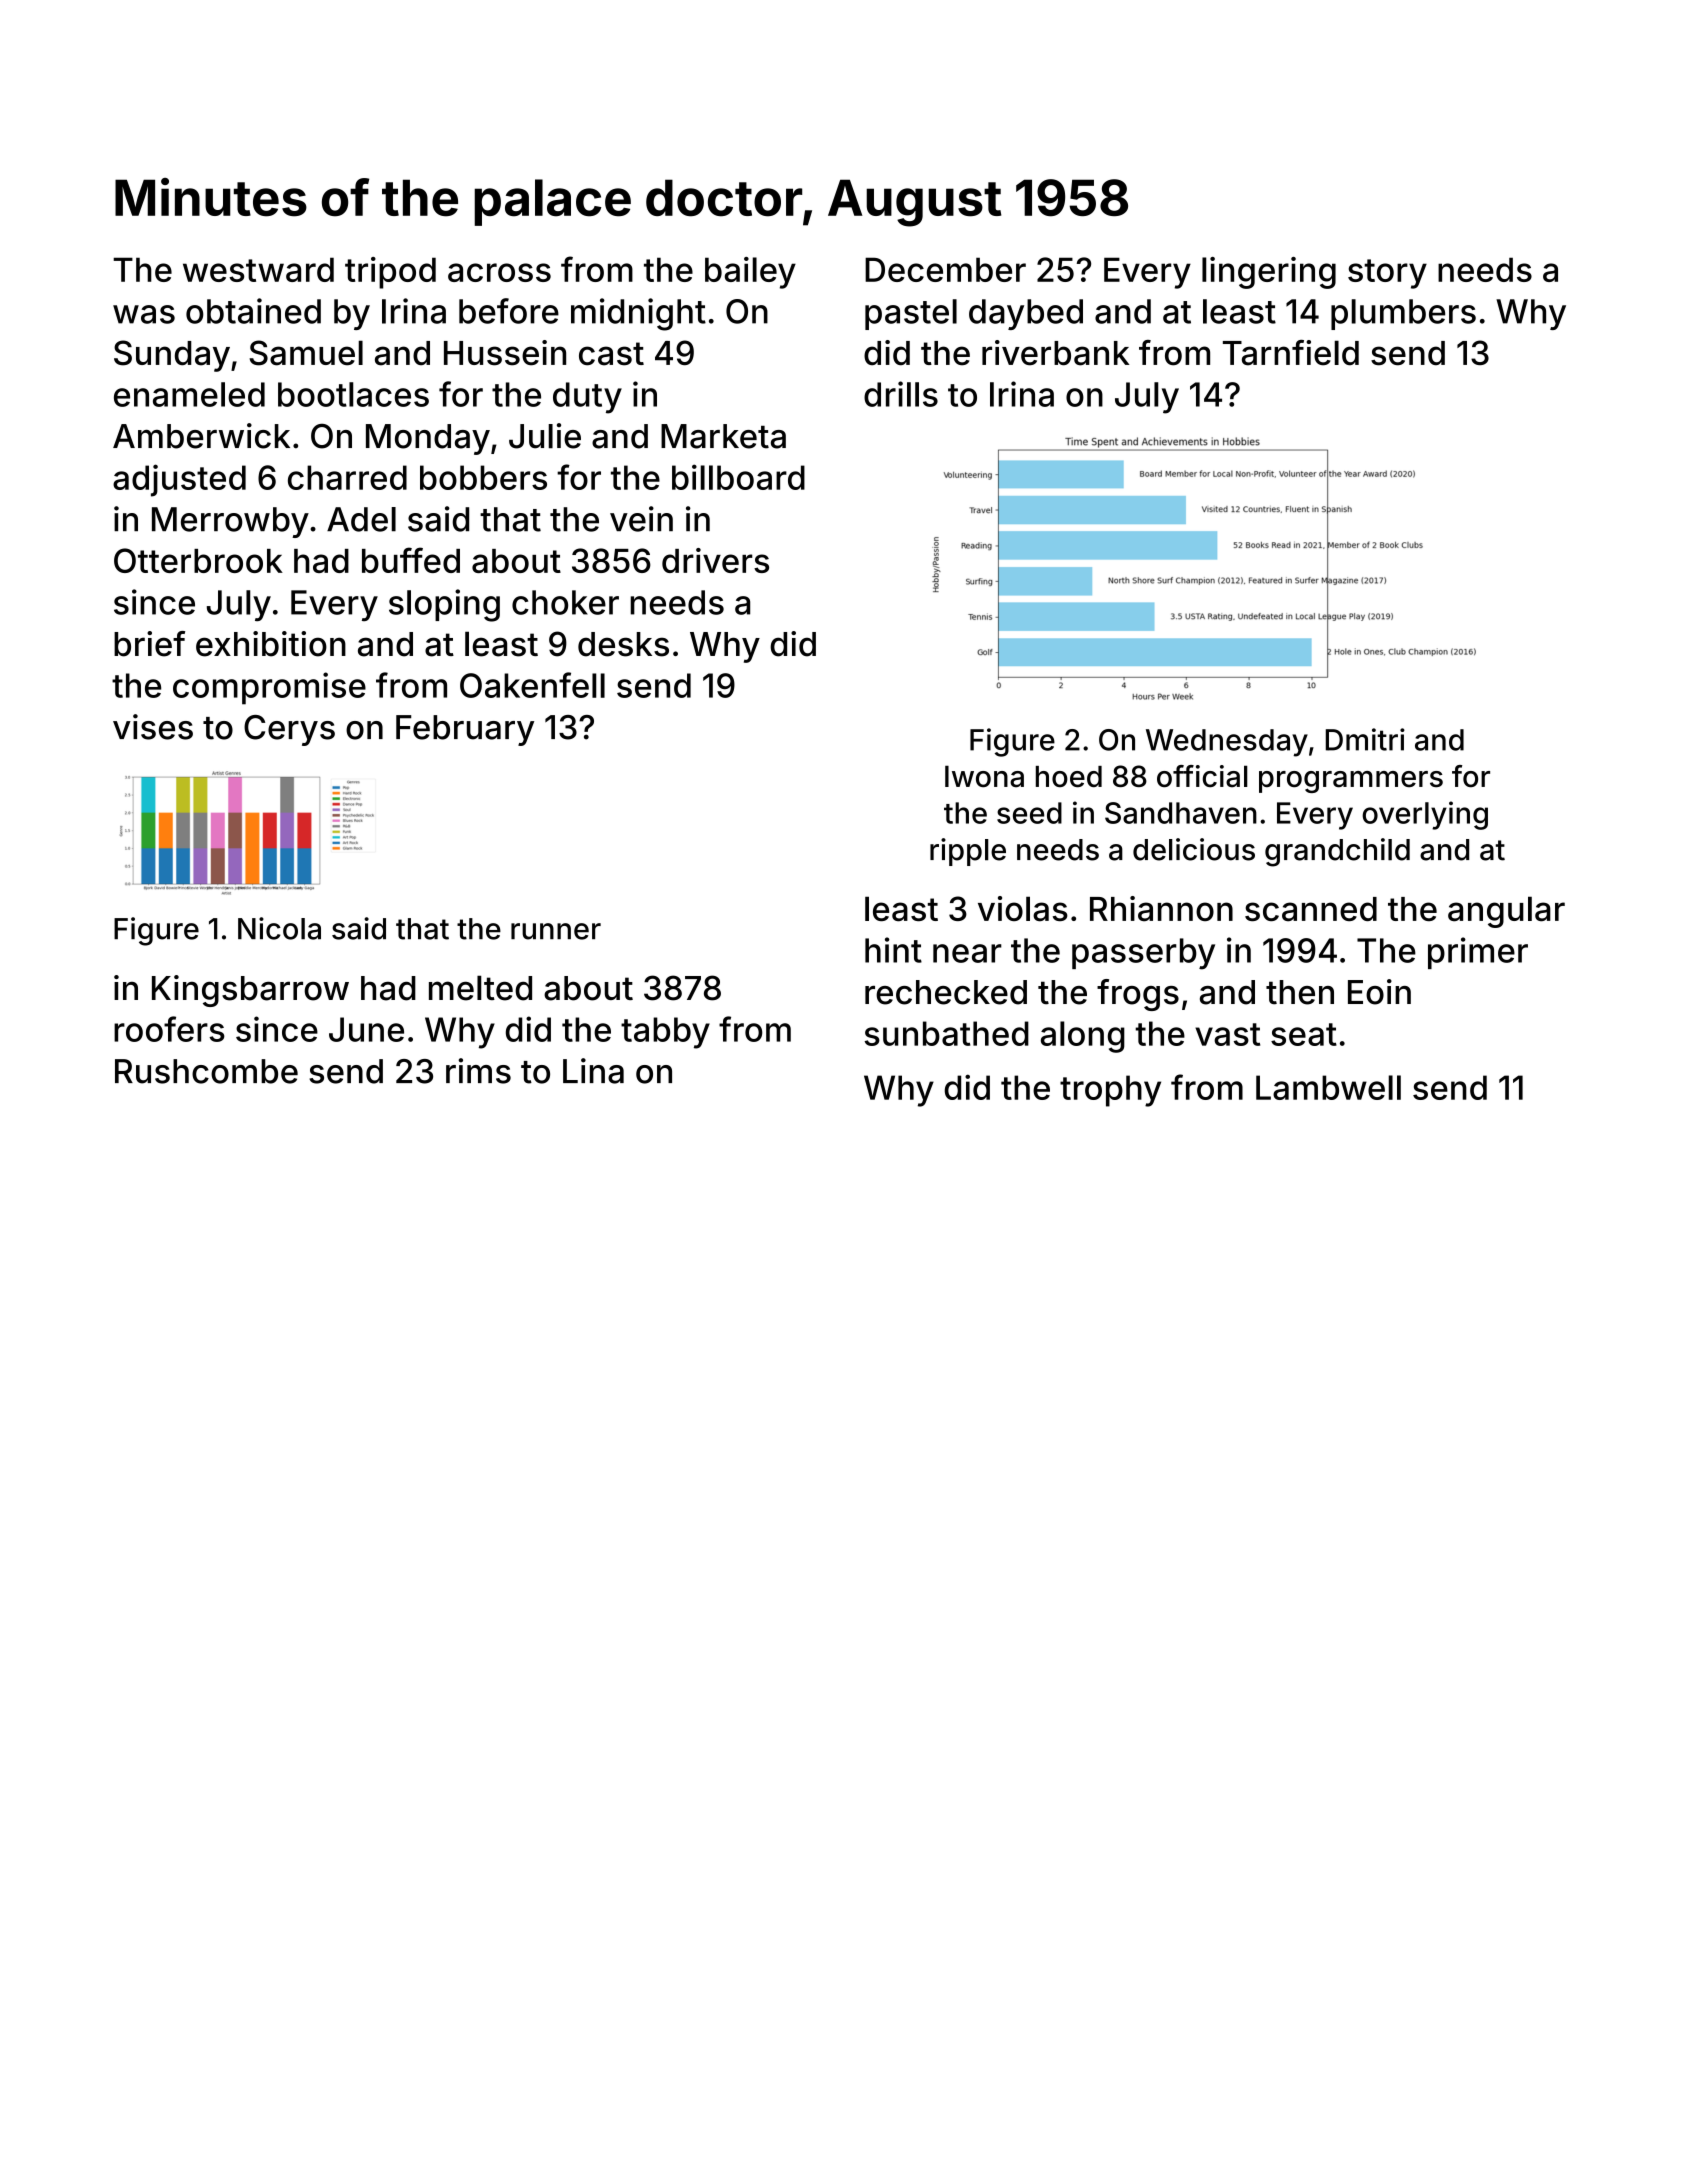 This page has width=1683, height=2178. What do you see at coordinates (153, 727) in the page?
I see `vises` at bounding box center [153, 727].
